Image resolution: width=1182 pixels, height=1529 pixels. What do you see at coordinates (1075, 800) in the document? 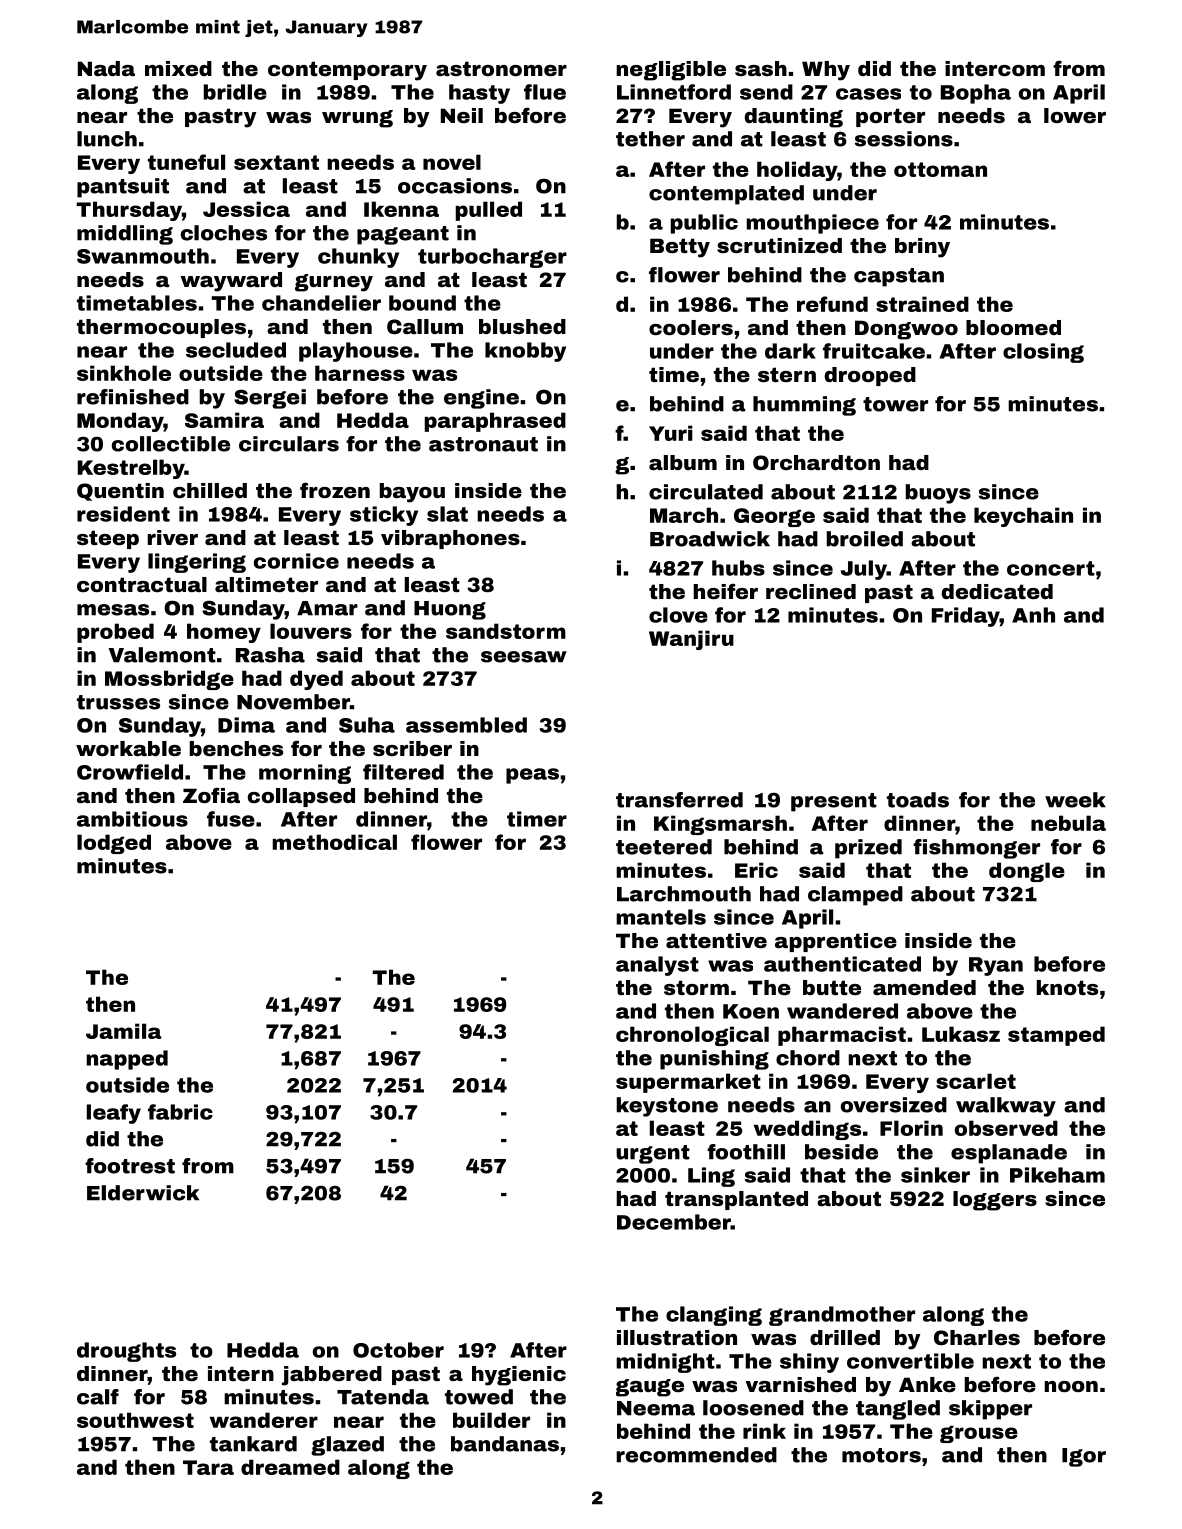
I see `week` at bounding box center [1075, 800].
